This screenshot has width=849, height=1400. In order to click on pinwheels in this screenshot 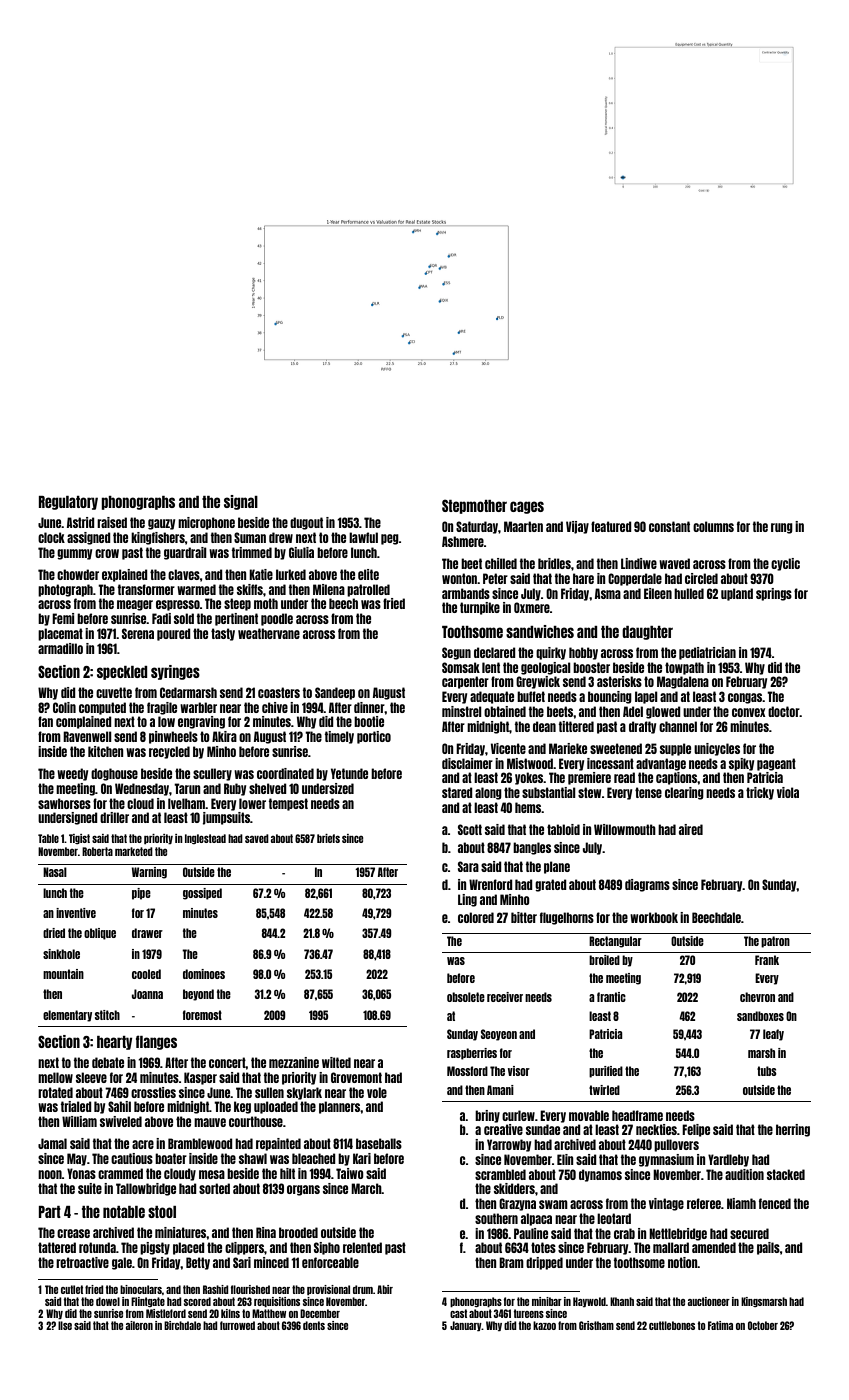, I will do `click(173, 737)`.
